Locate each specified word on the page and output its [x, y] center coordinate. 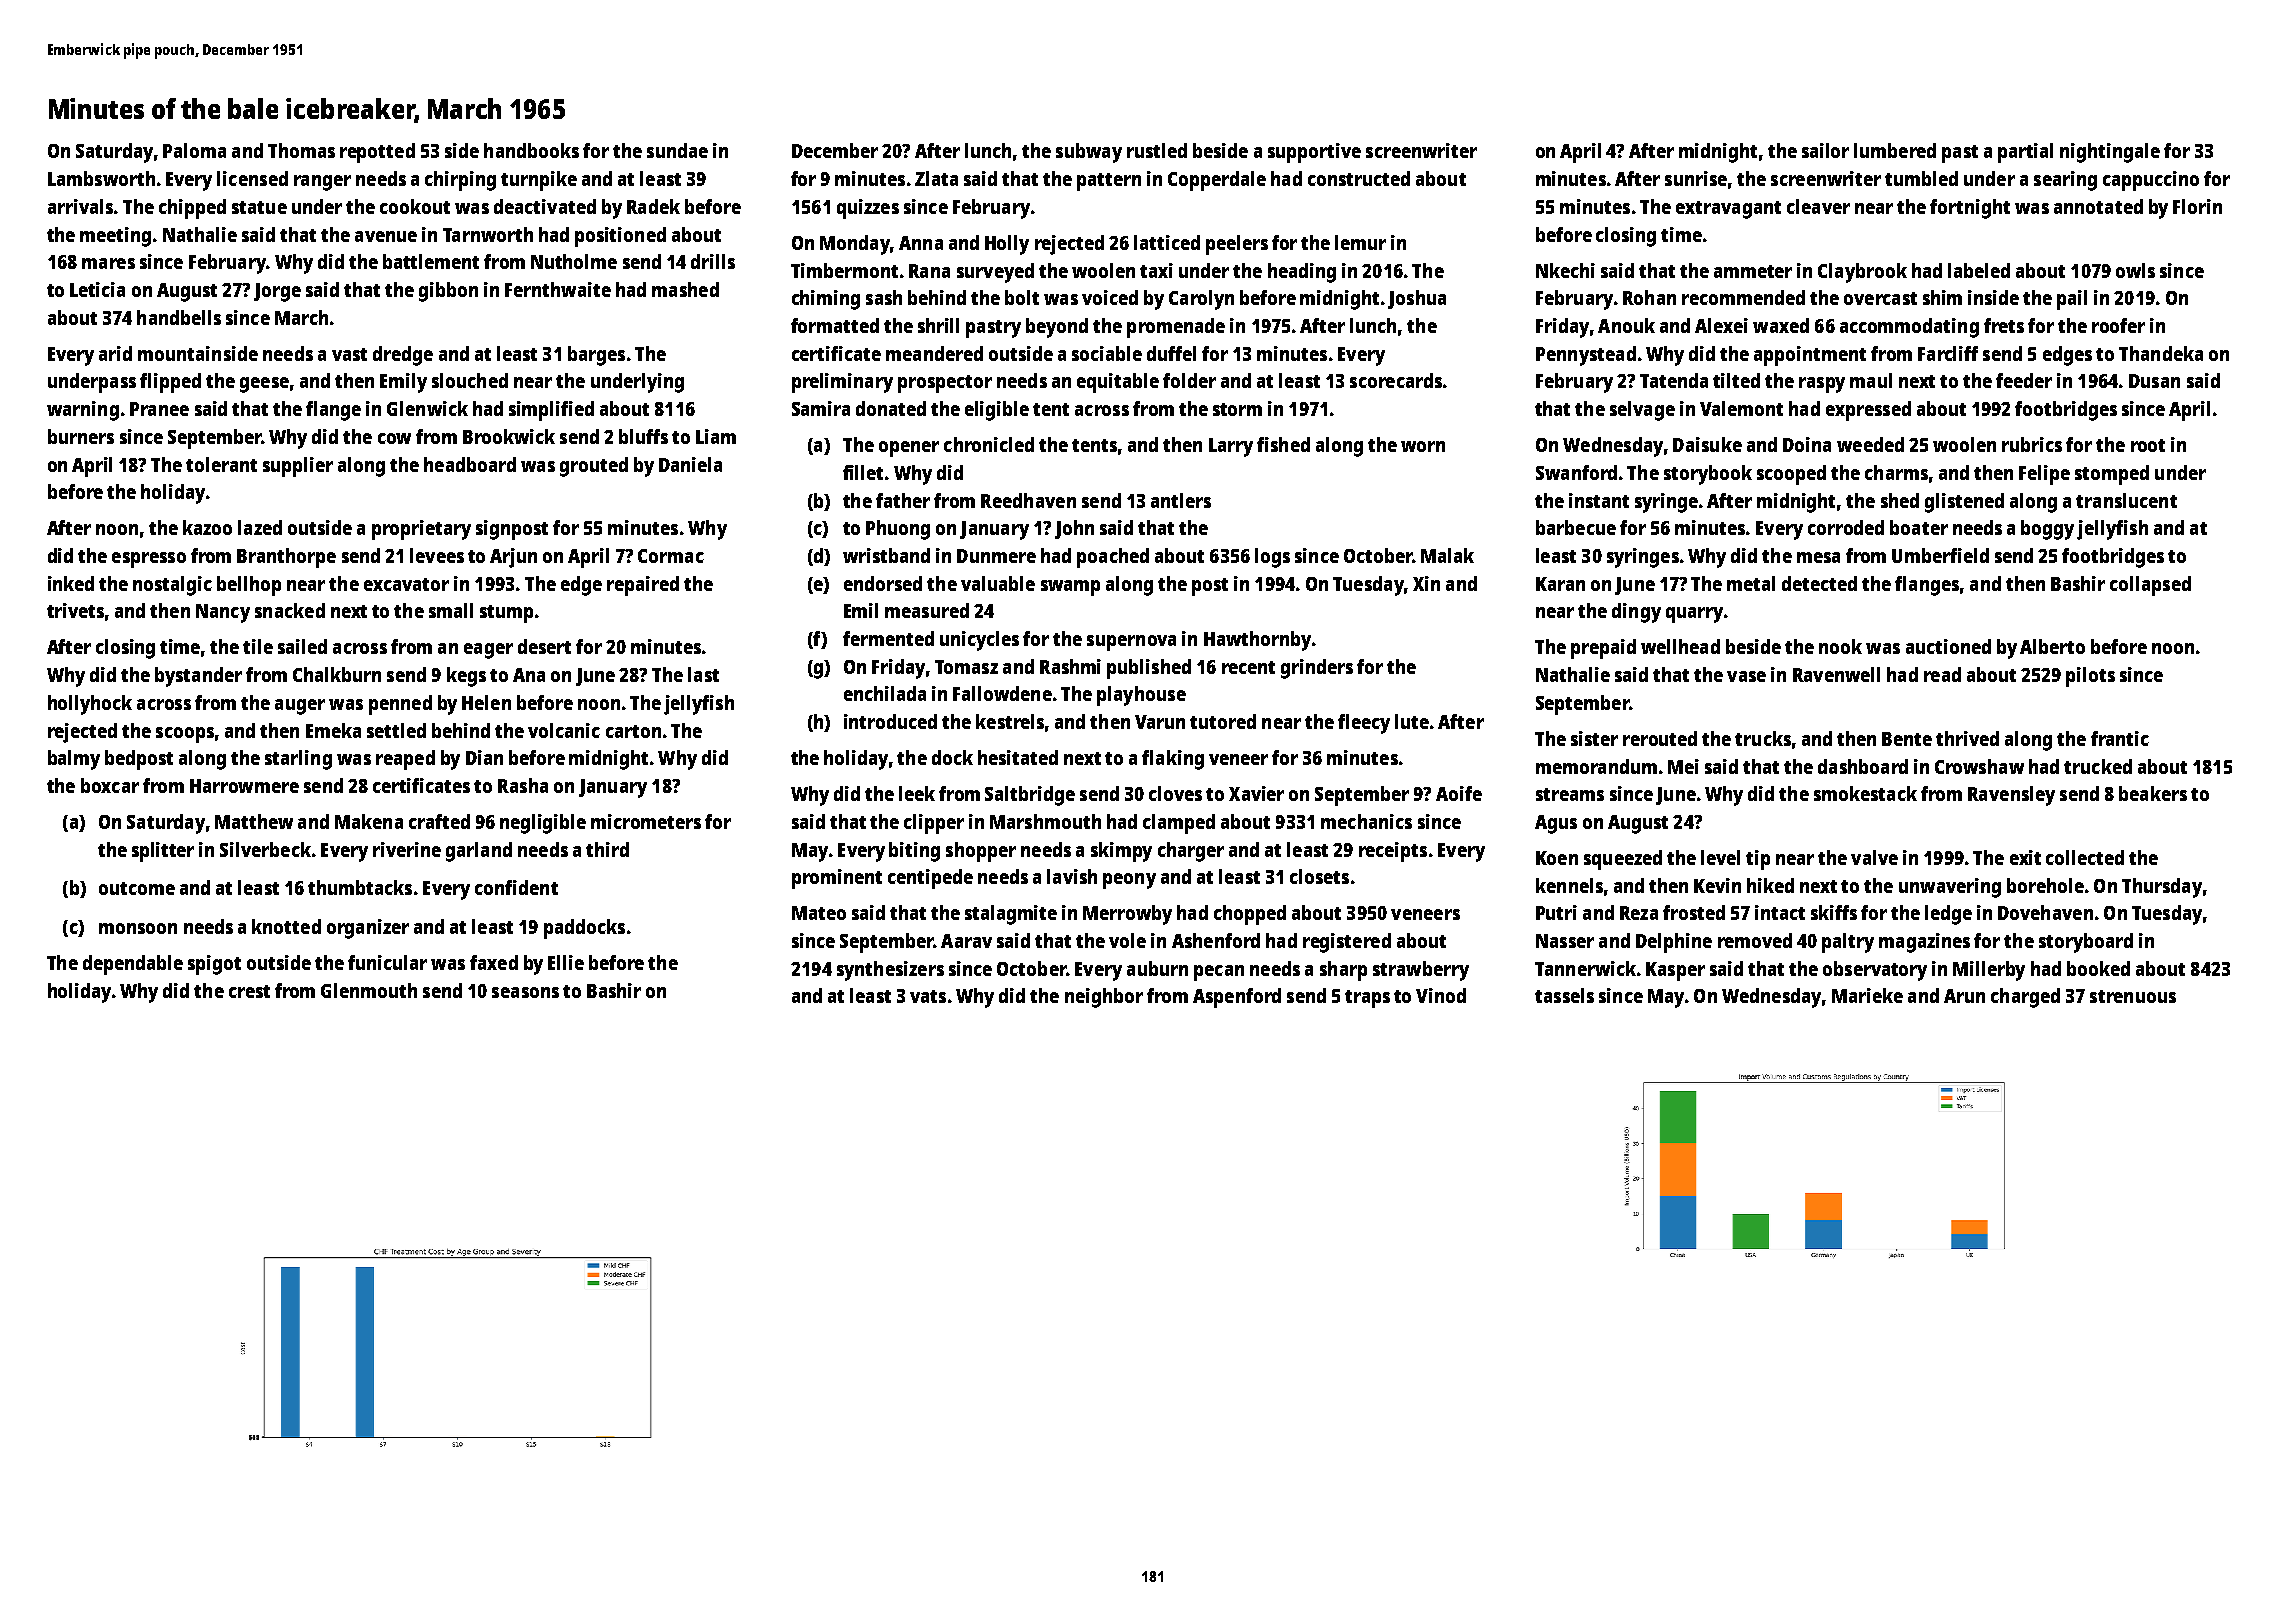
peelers [1237, 245]
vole [1127, 940]
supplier [298, 467]
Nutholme [574, 261]
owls [2135, 270]
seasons [525, 992]
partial [2025, 153]
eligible [997, 411]
